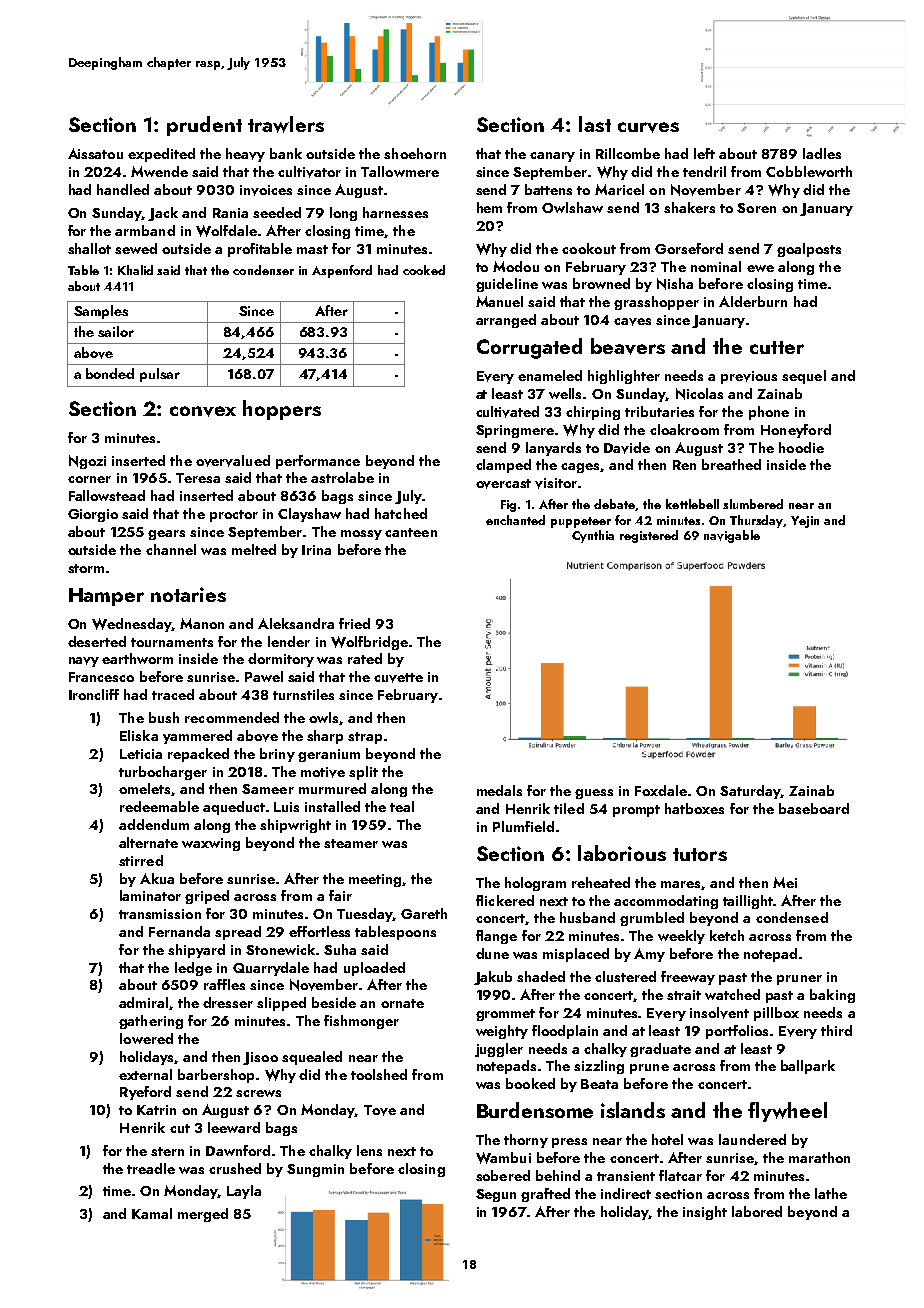  What do you see at coordinates (601, 283) in the image?
I see `browned` at bounding box center [601, 283].
